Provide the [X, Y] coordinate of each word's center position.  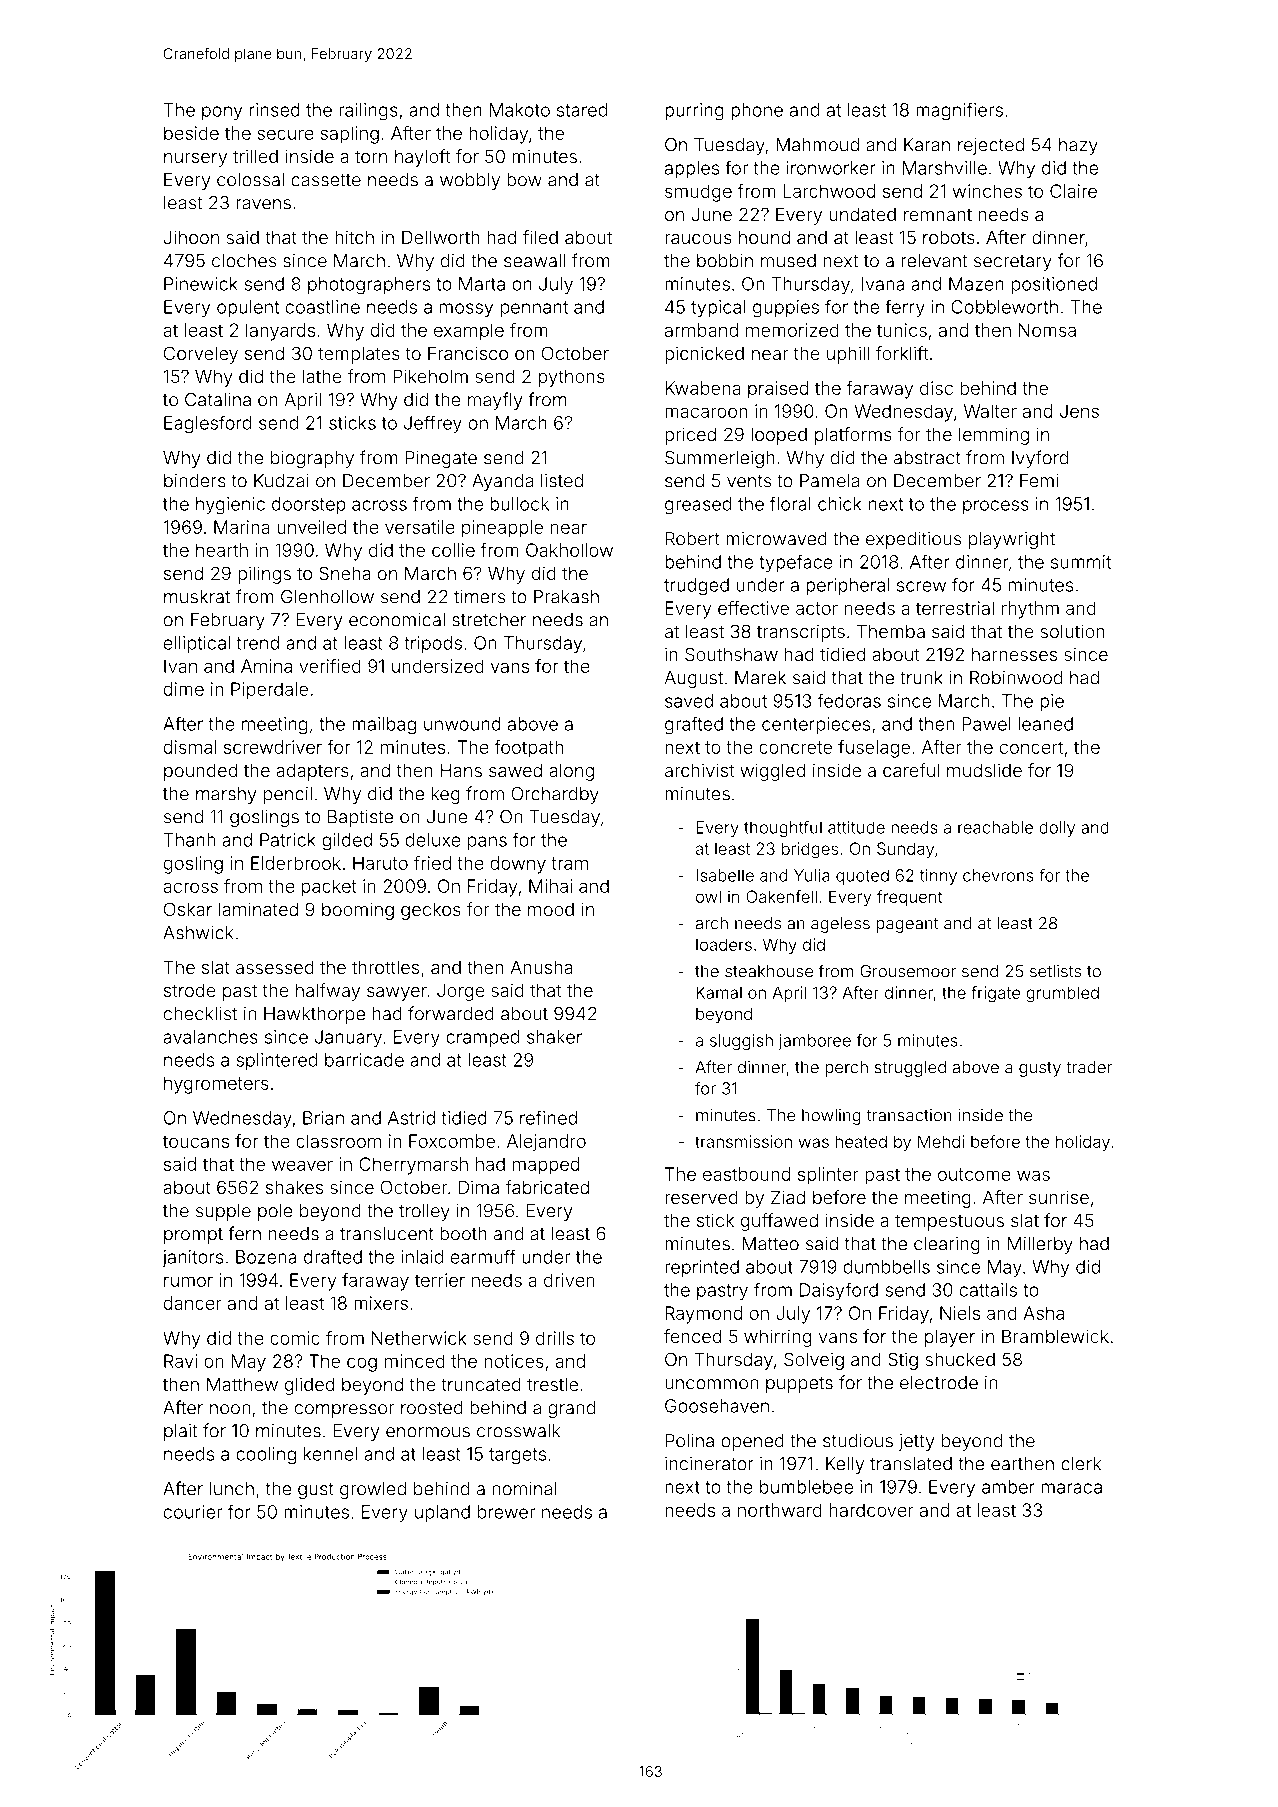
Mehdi [941, 1141]
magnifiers [959, 111]
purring [694, 112]
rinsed [275, 110]
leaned [1045, 724]
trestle [552, 1384]
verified [330, 666]
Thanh [189, 840]
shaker [554, 1037]
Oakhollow [569, 550]
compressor [344, 1411]
